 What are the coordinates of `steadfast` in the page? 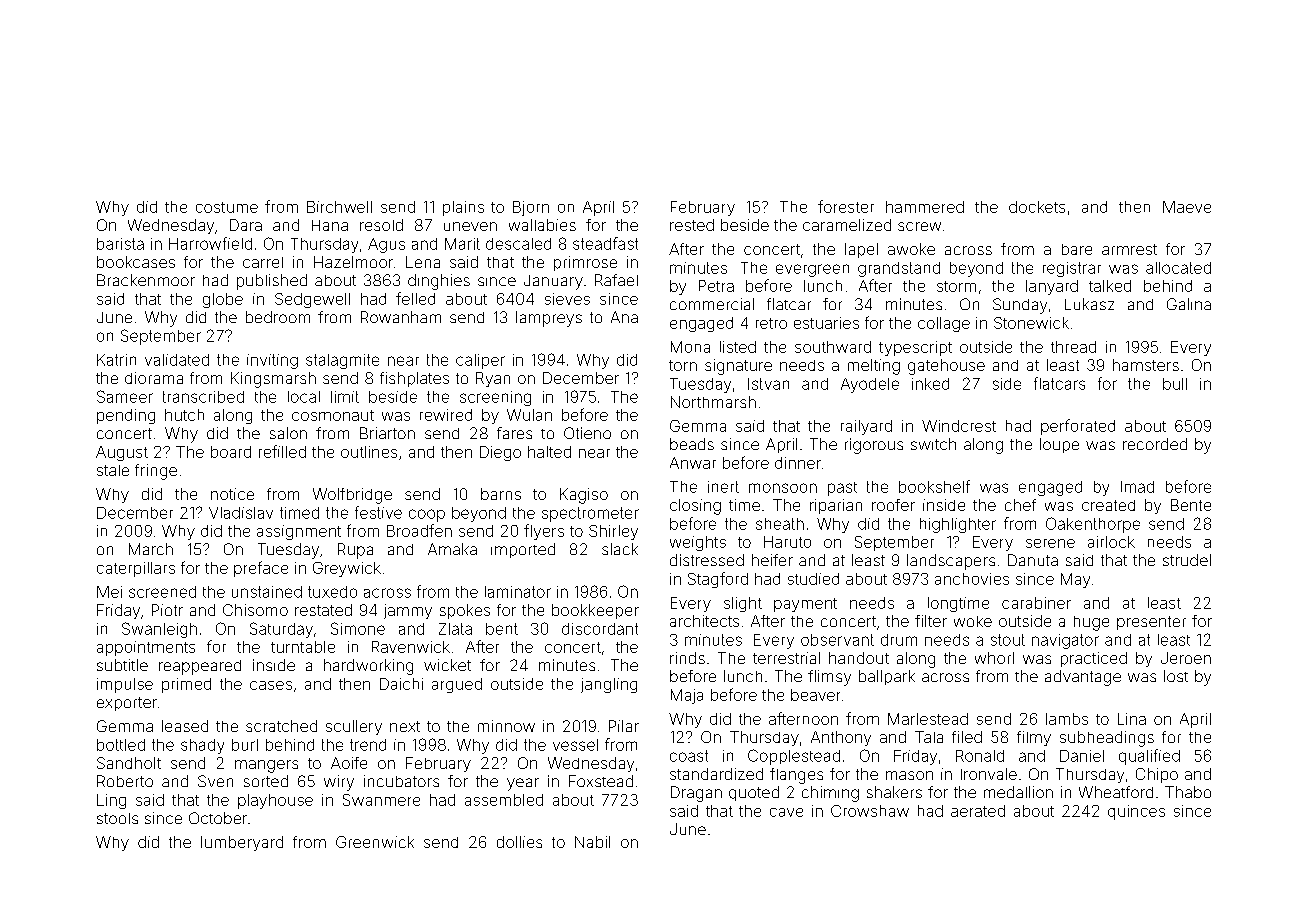 It's located at (605, 243).
